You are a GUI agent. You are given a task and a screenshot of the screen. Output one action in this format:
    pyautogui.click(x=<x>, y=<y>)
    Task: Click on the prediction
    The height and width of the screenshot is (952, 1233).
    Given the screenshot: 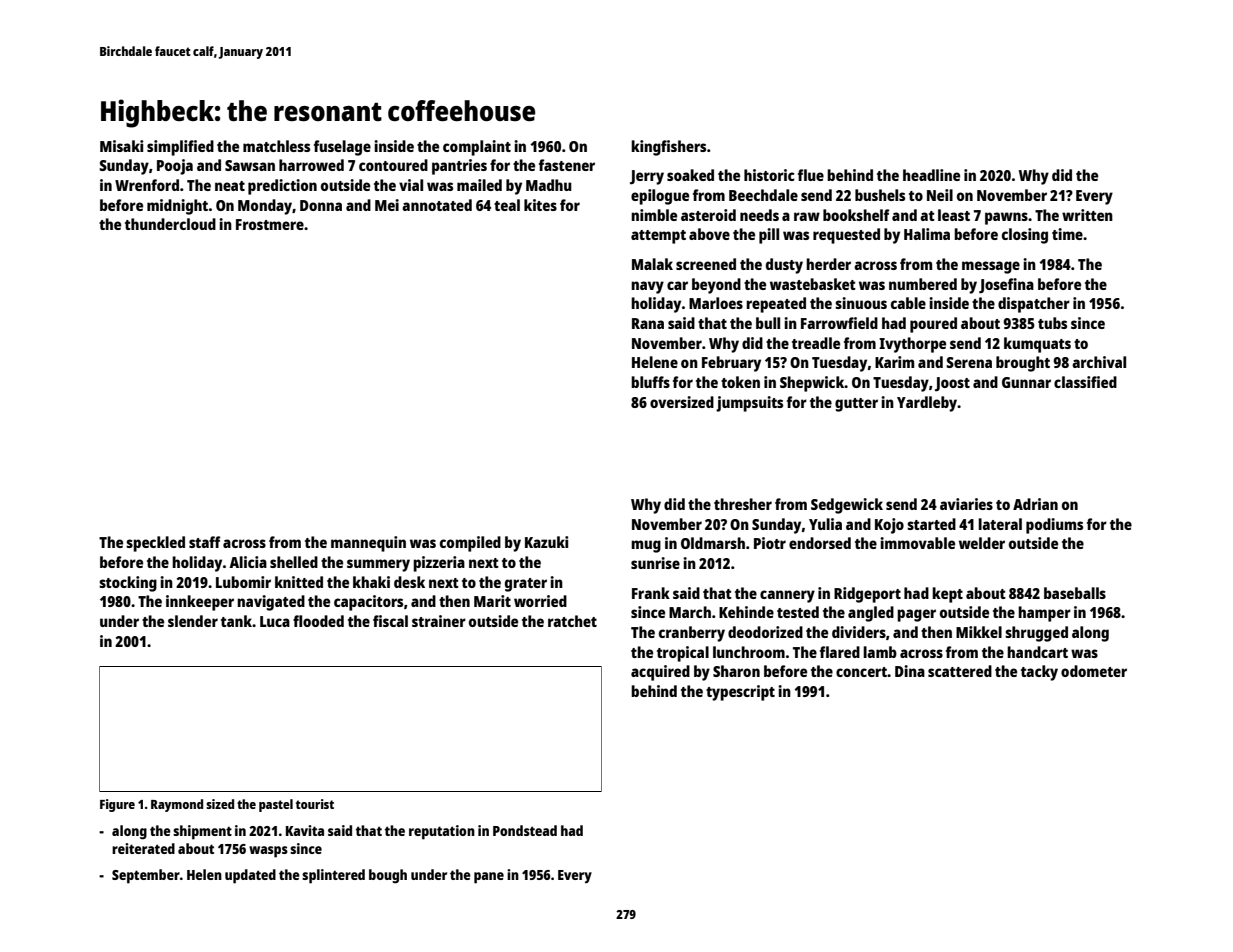 What is the action you would take?
    pyautogui.click(x=282, y=187)
